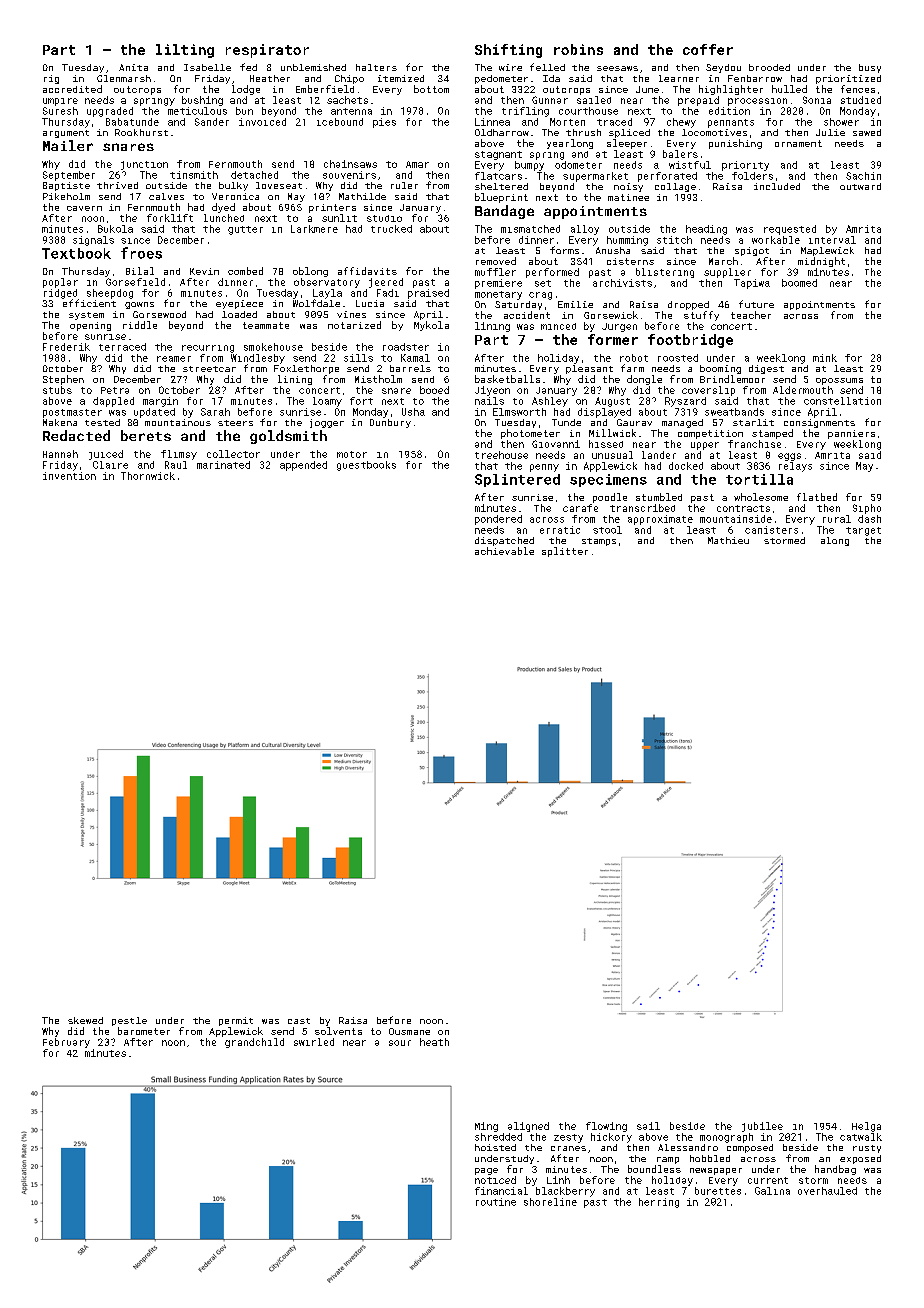 The image size is (924, 1308). Describe the element at coordinates (504, 551) in the image. I see `achievable` at that location.
